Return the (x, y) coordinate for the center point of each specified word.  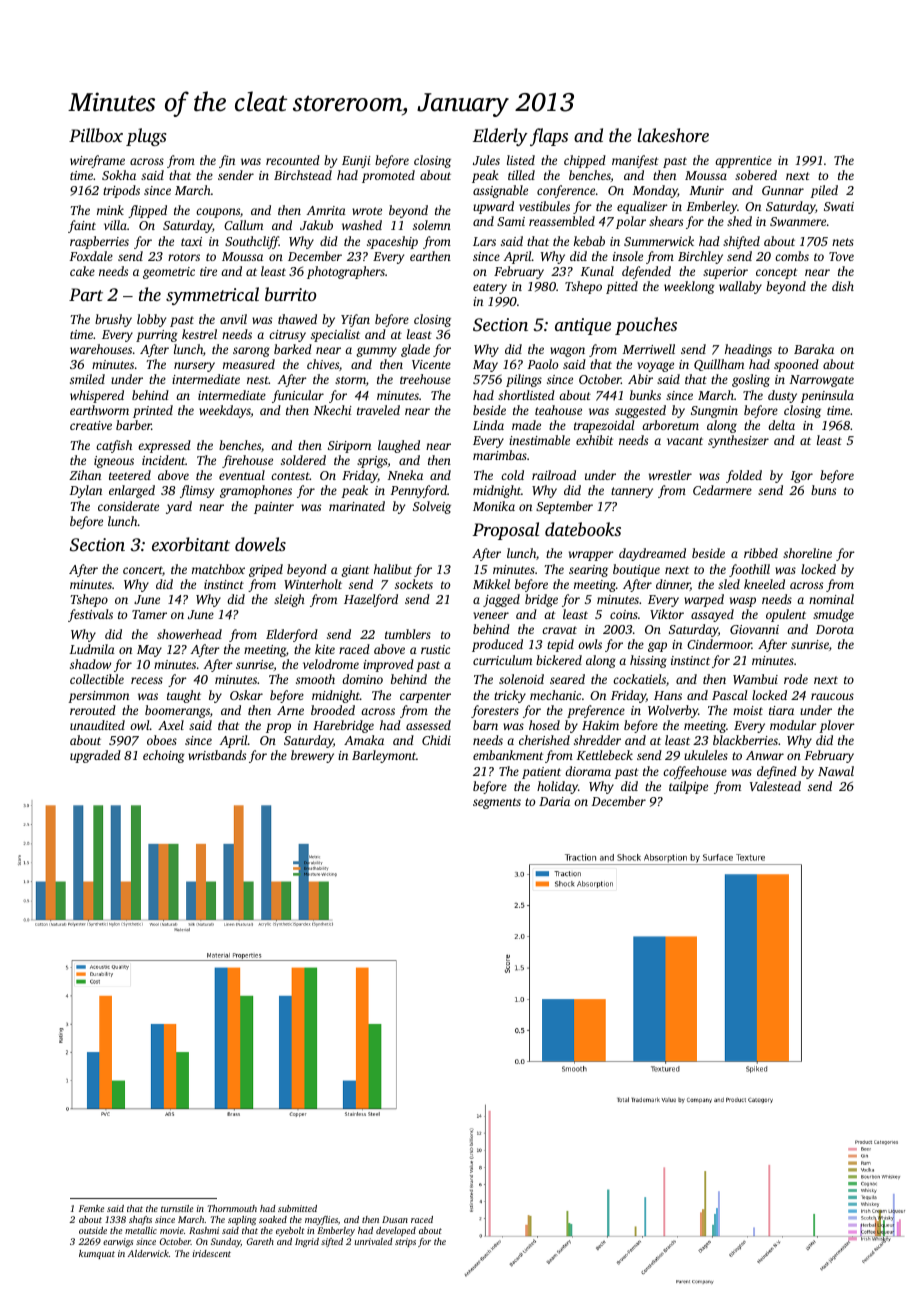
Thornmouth (232, 1208)
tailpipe (688, 787)
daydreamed (652, 554)
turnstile (177, 1208)
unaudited (97, 725)
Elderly (500, 137)
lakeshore (673, 135)
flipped (147, 211)
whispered (97, 396)
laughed (399, 446)
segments (497, 803)
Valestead (775, 786)
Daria (554, 801)
